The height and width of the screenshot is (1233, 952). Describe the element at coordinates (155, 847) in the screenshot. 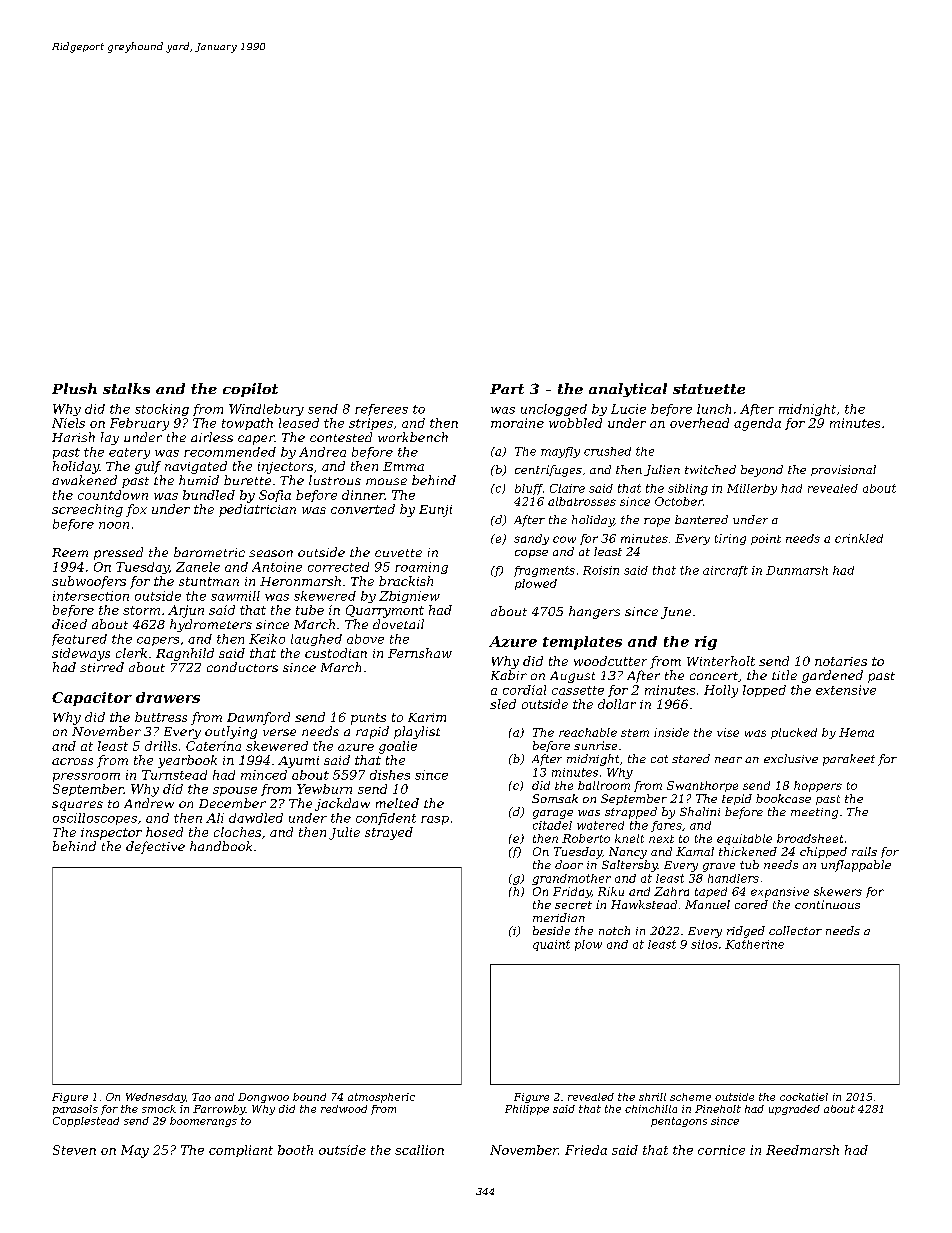

I see `defective` at that location.
